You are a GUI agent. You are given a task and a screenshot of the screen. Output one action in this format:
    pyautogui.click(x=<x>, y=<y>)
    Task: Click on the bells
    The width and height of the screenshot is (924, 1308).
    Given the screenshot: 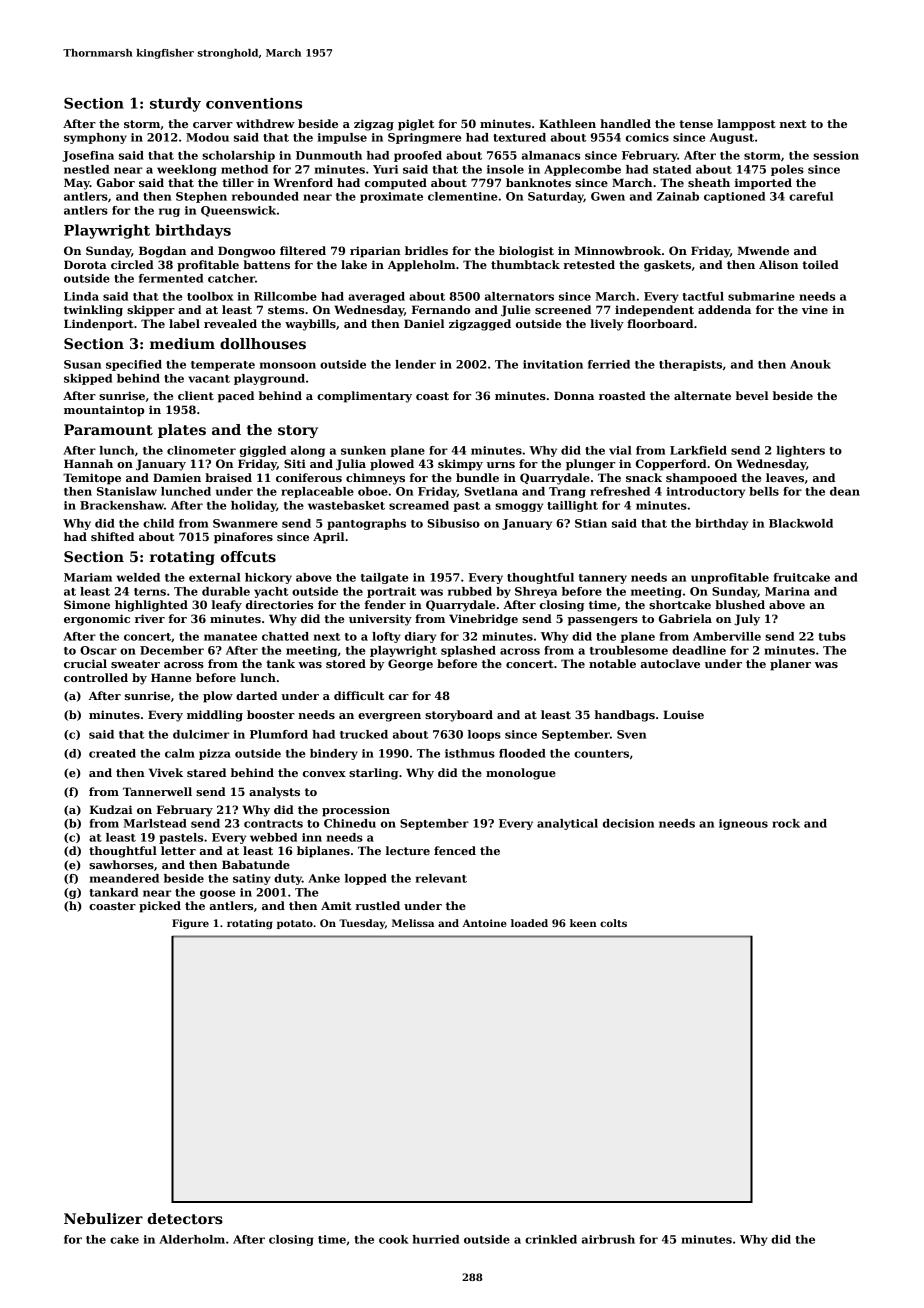 What is the action you would take?
    pyautogui.click(x=764, y=491)
